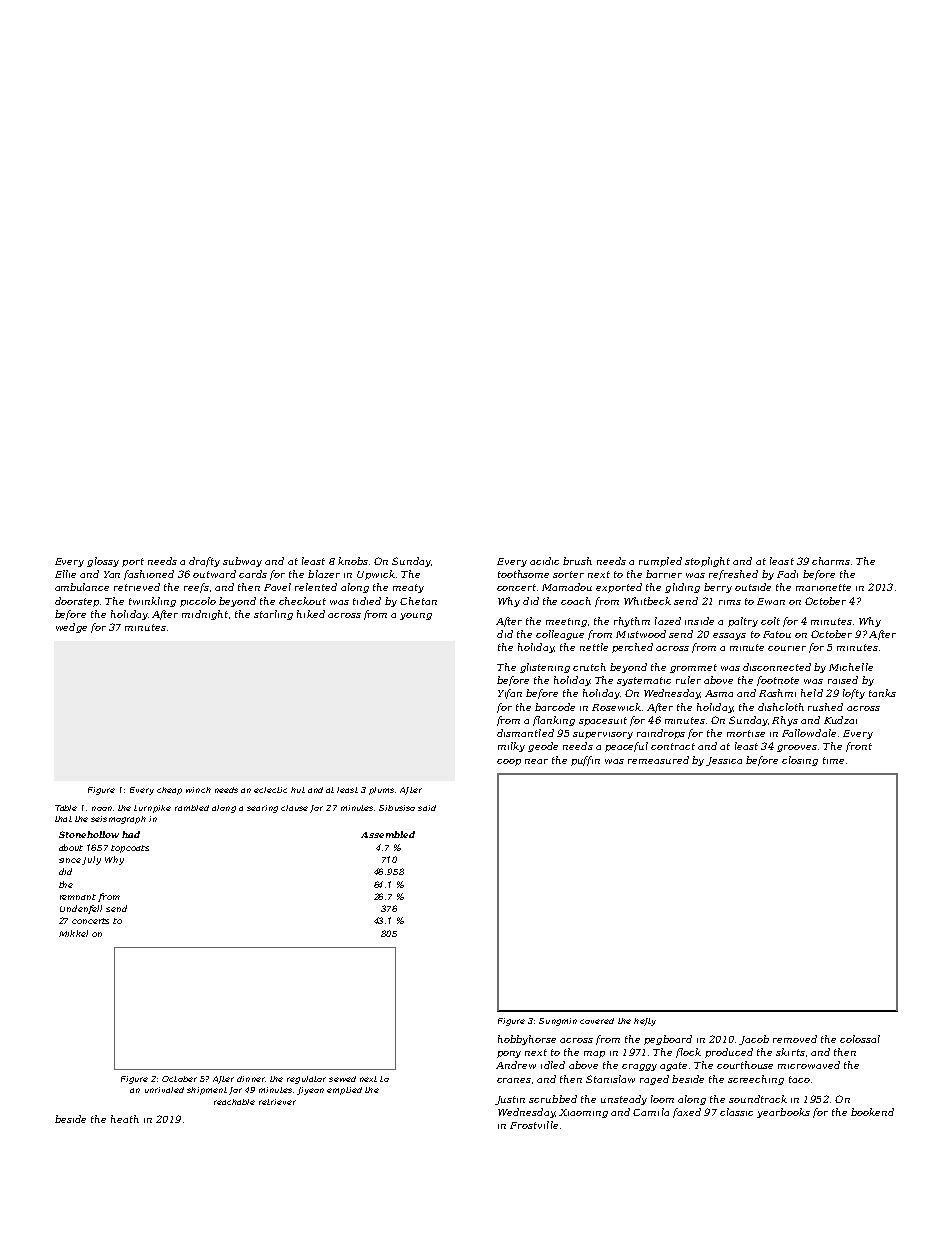 The image size is (952, 1233). What do you see at coordinates (872, 1112) in the screenshot?
I see `bookend` at bounding box center [872, 1112].
